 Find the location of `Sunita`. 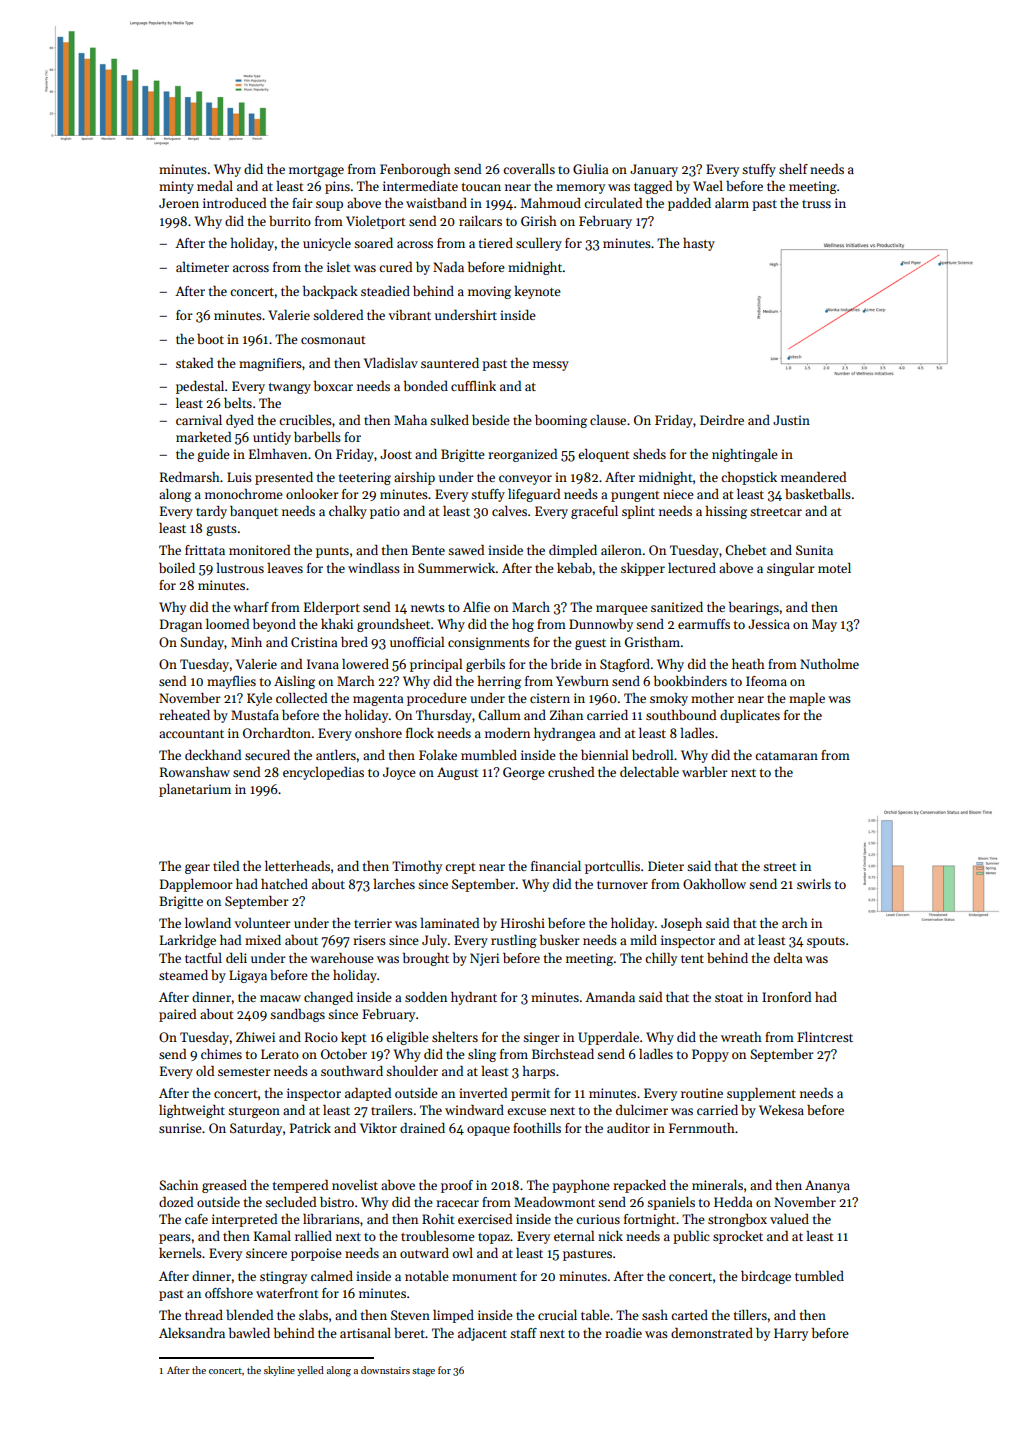

Sunita is located at coordinates (814, 550).
